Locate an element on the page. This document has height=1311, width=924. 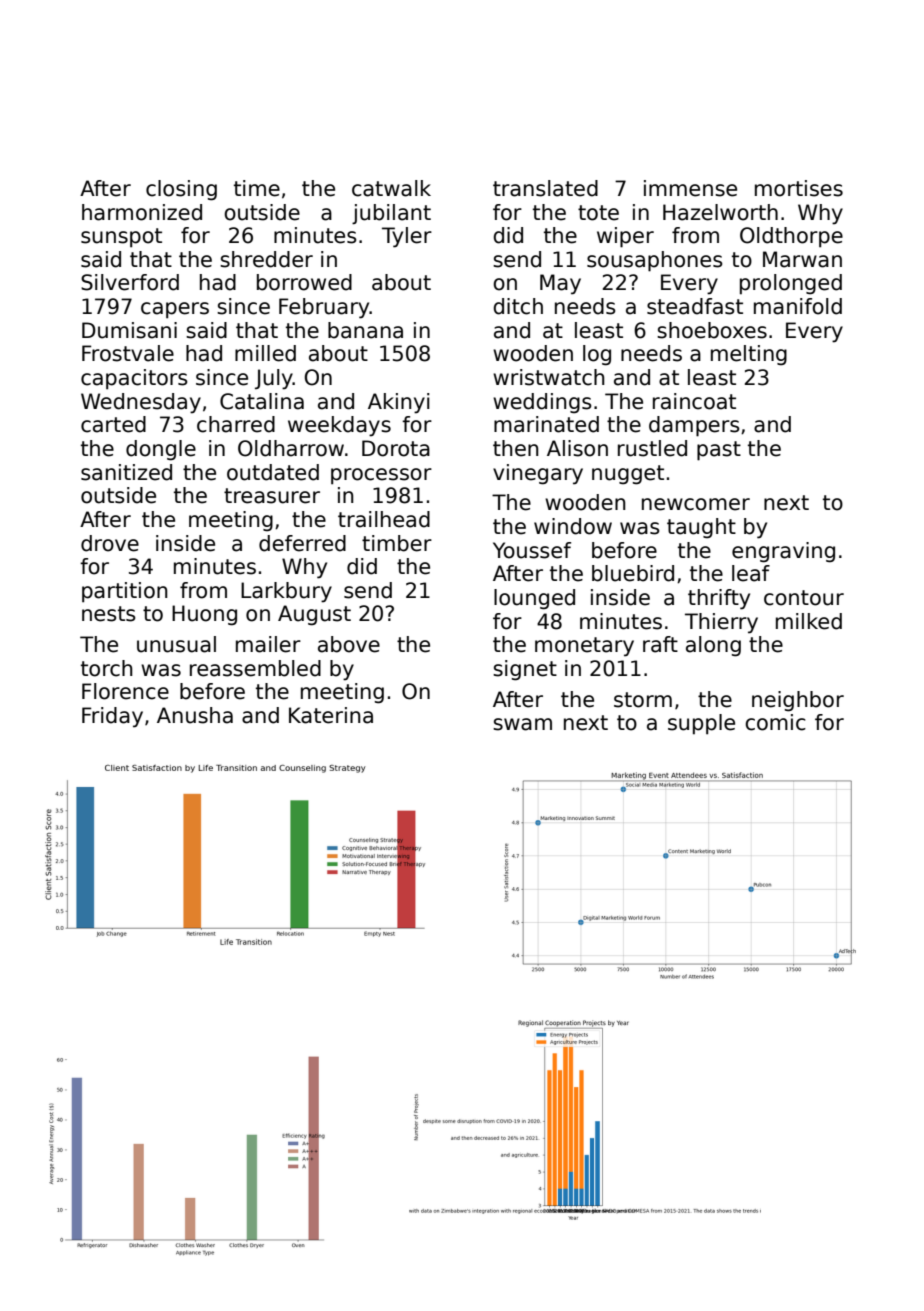
swam is located at coordinates (522, 724).
